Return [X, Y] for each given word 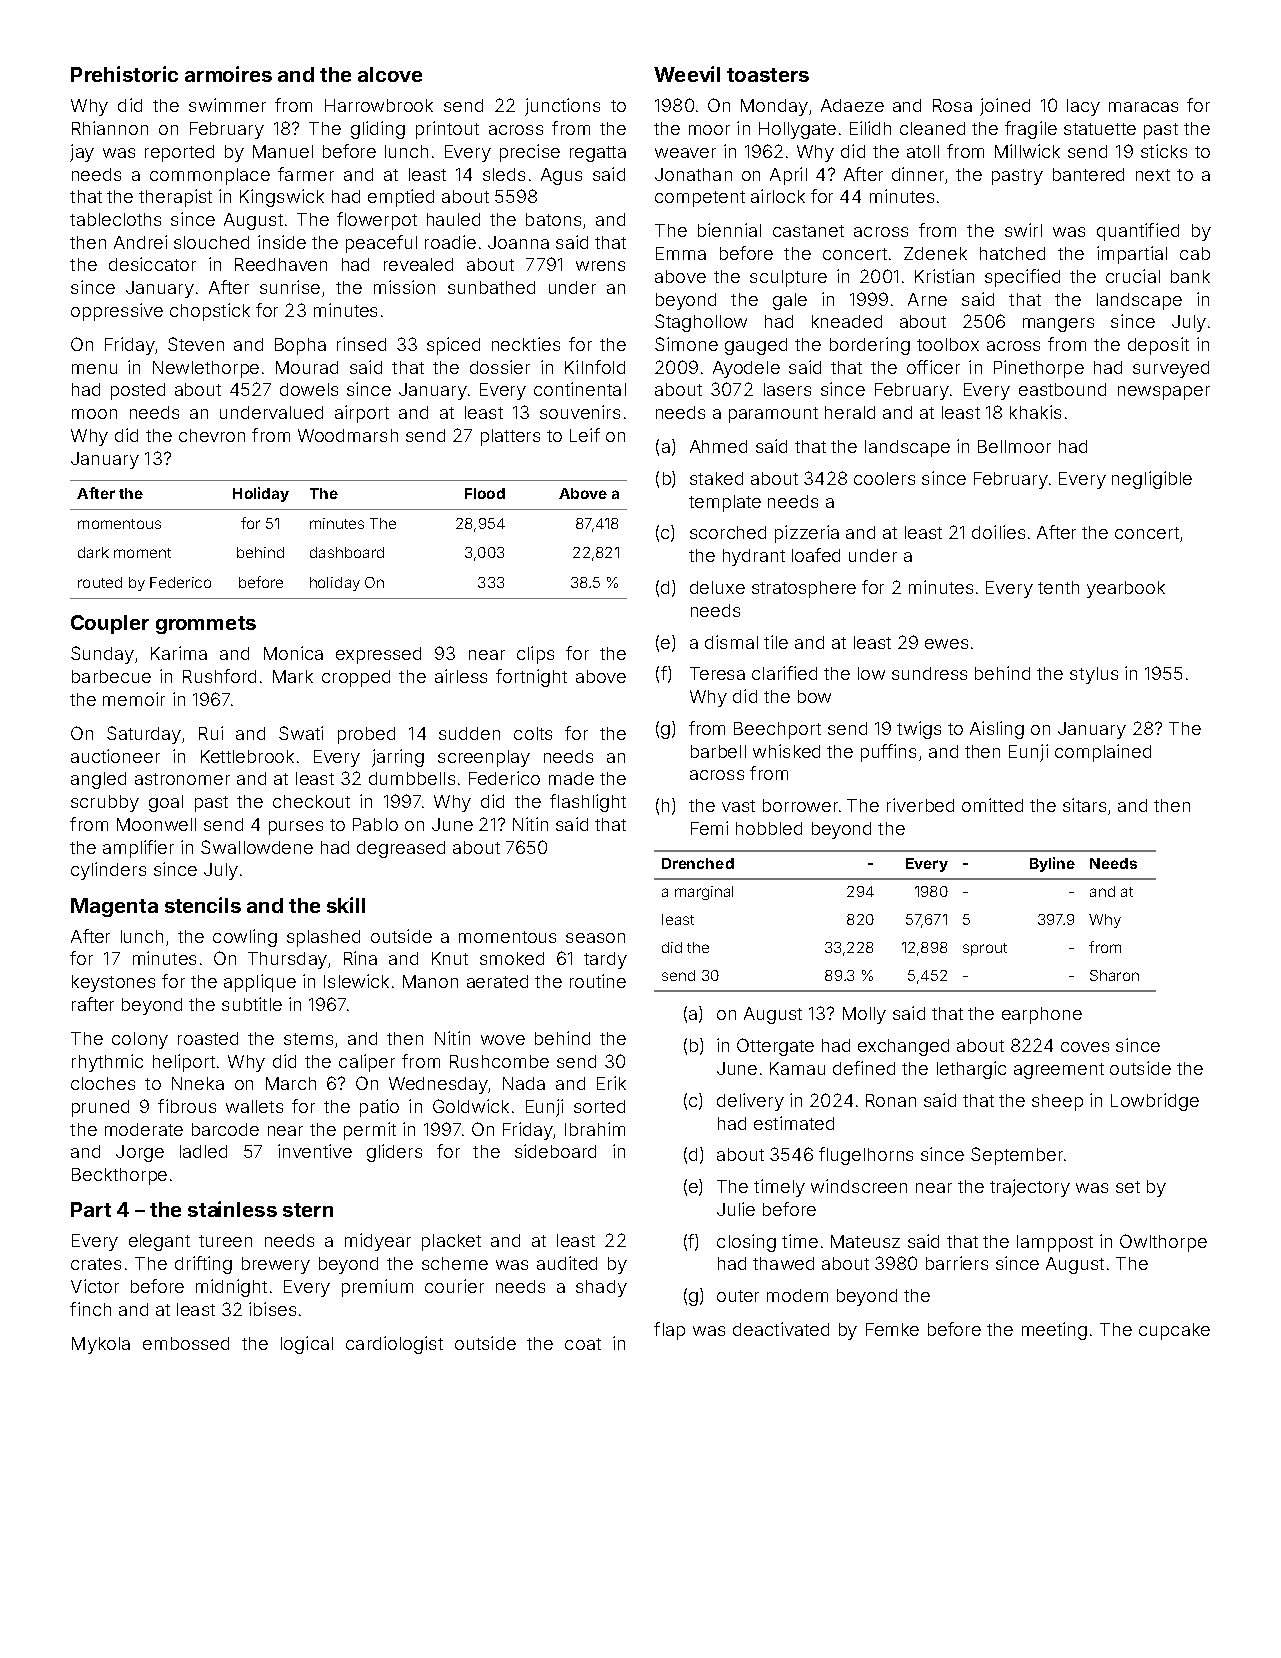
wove [503, 1040]
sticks [1164, 151]
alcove [390, 74]
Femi [709, 828]
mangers [1058, 325]
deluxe [717, 587]
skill [346, 905]
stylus [1094, 675]
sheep [1057, 1102]
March [291, 1083]
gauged [756, 346]
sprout [985, 949]
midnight [231, 1288]
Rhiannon [110, 128]
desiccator [152, 264]
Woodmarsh [348, 435]
